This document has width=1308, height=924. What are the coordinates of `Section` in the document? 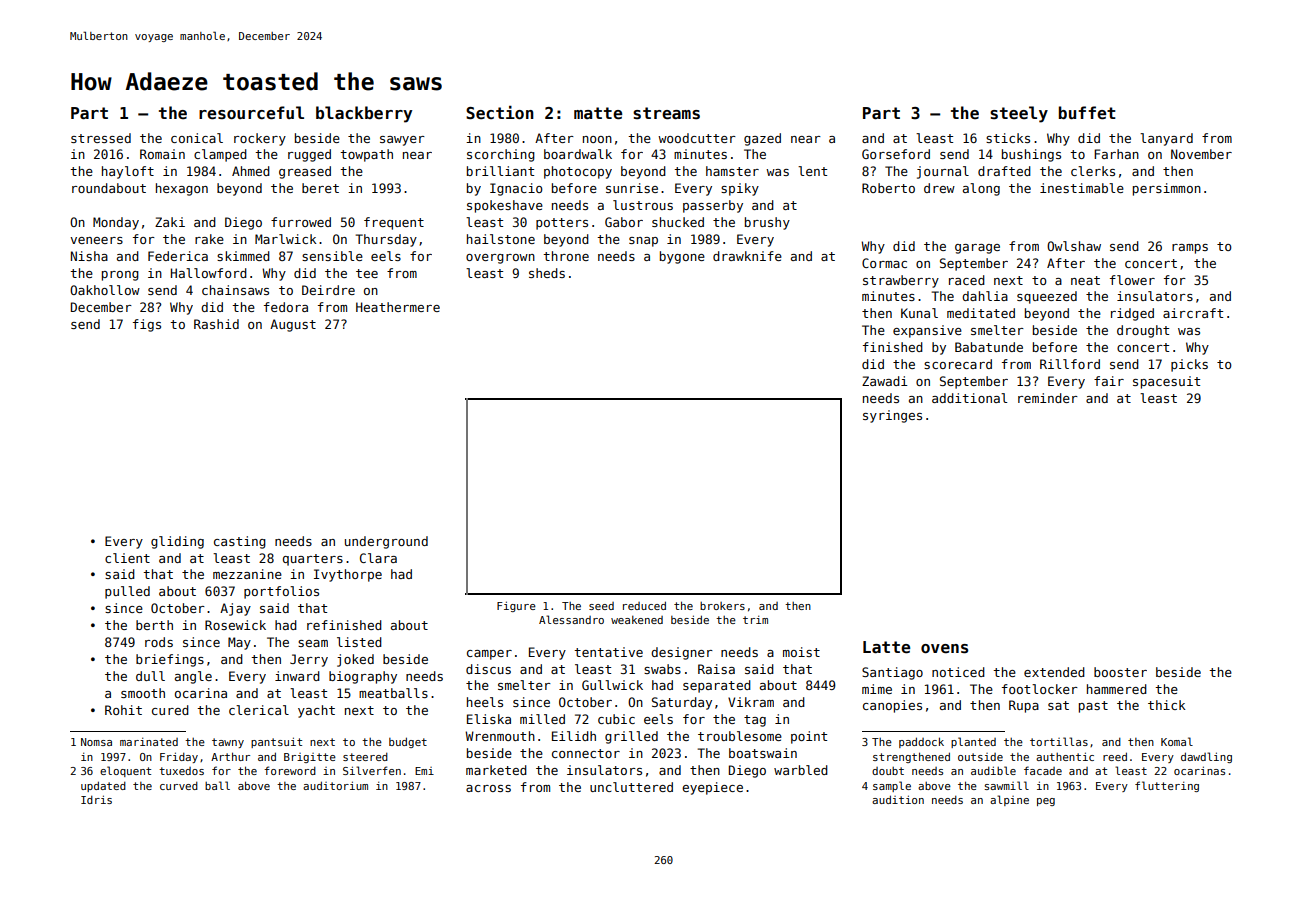 It's located at (500, 113).
